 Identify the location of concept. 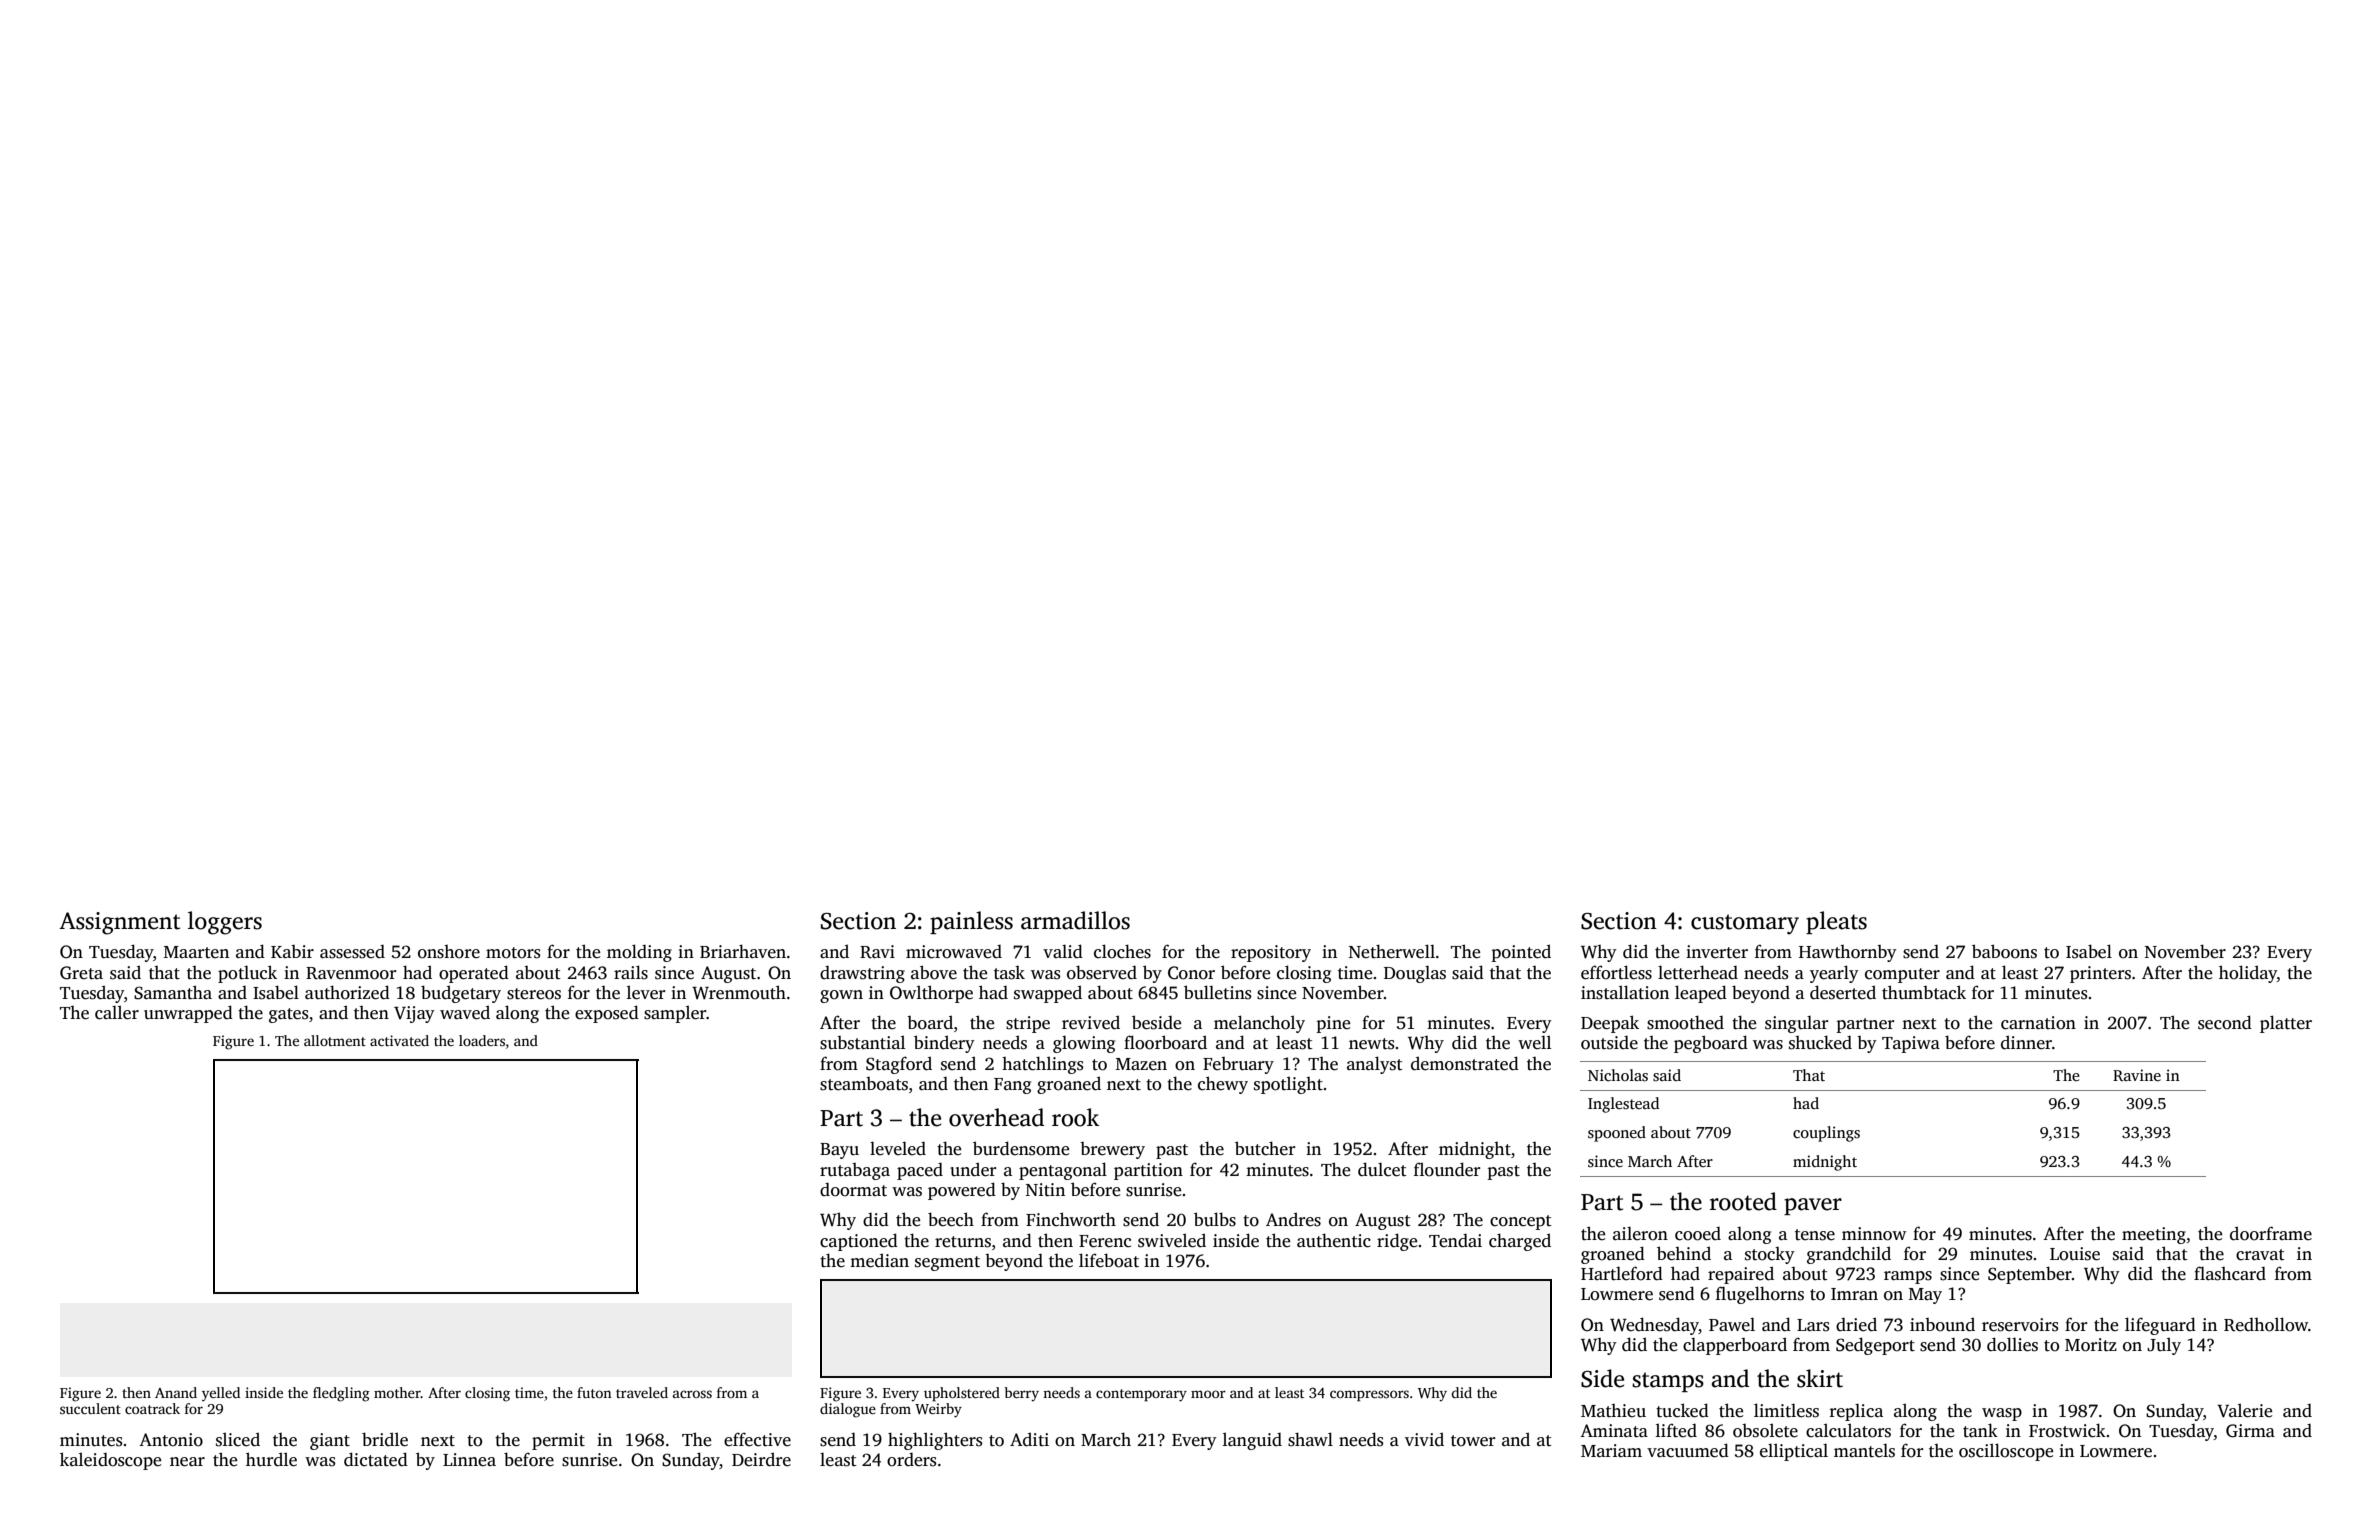
(1521, 1222).
